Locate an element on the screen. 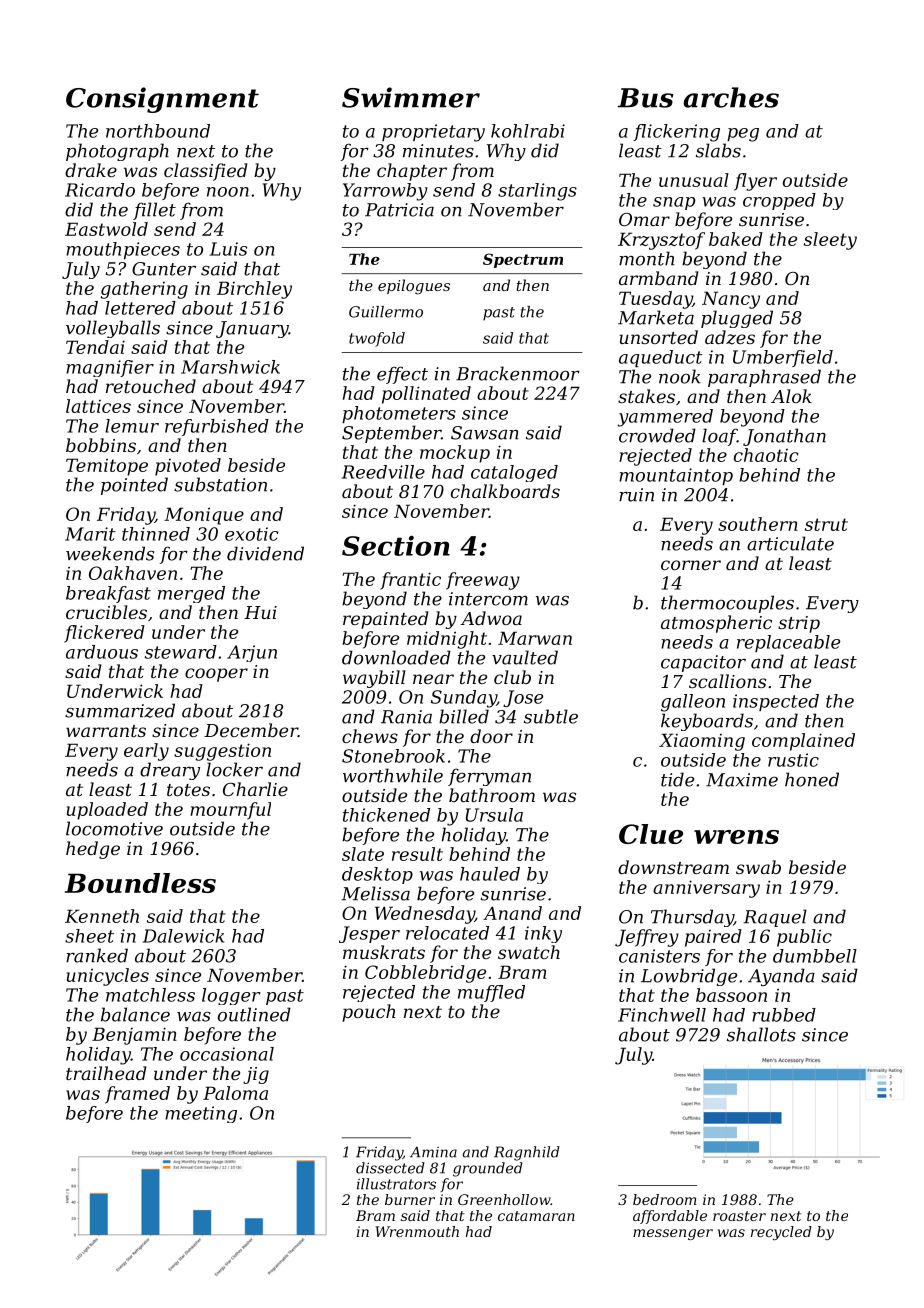  Maxime is located at coordinates (742, 780).
